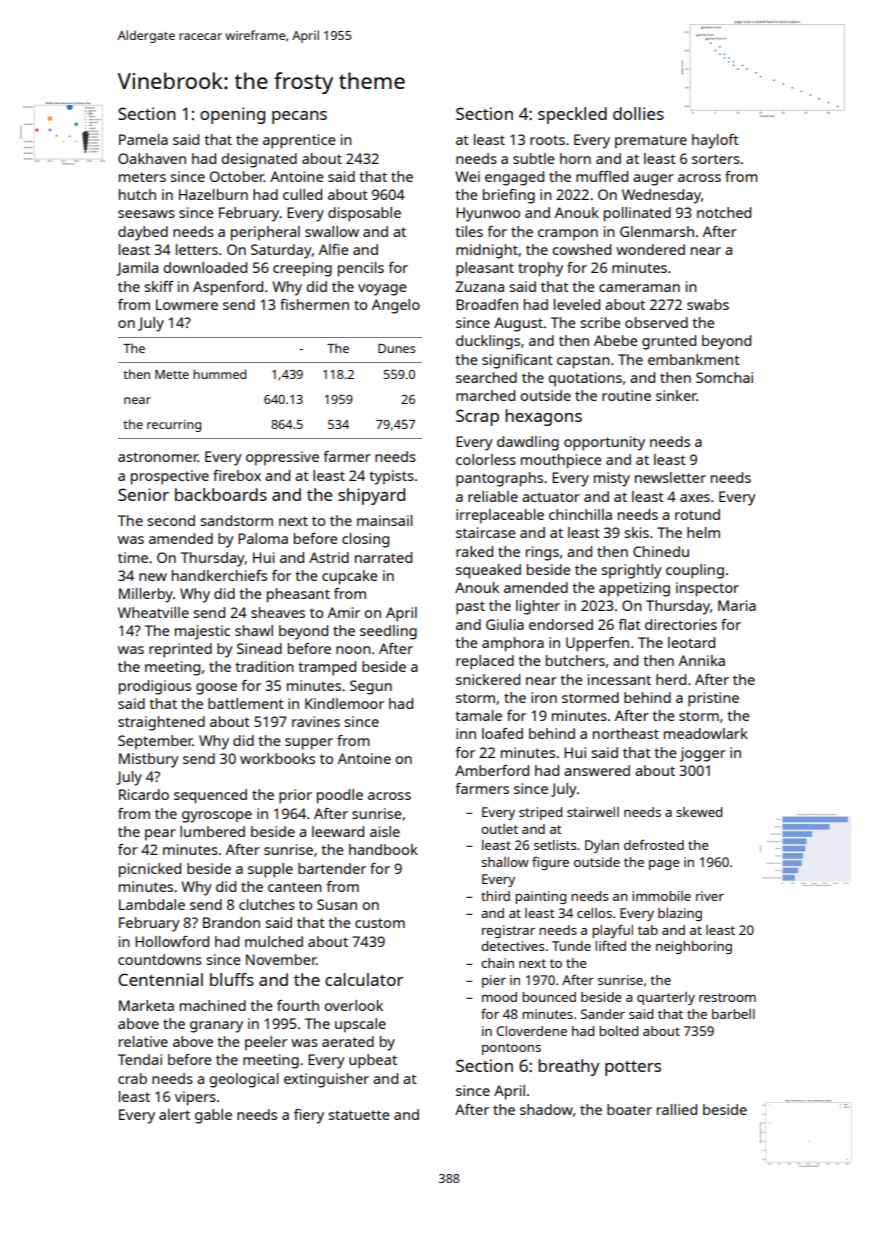 This page has height=1244, width=877. What do you see at coordinates (572, 115) in the page?
I see `speckled` at bounding box center [572, 115].
